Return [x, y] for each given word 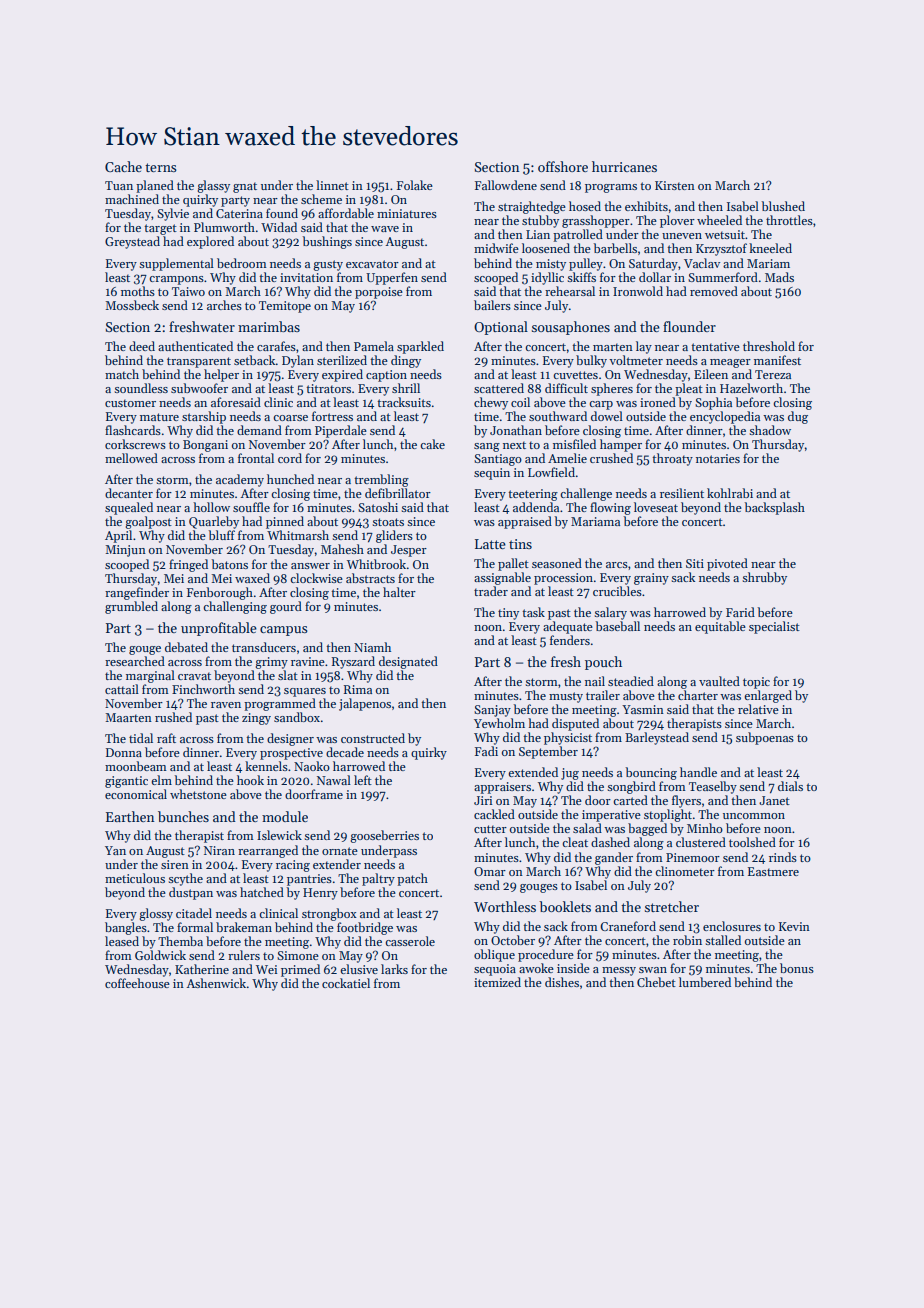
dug [798, 417]
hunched [290, 479]
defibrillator [398, 493]
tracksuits [404, 402]
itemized [497, 982]
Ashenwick [216, 983]
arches [224, 305]
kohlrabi [730, 493]
